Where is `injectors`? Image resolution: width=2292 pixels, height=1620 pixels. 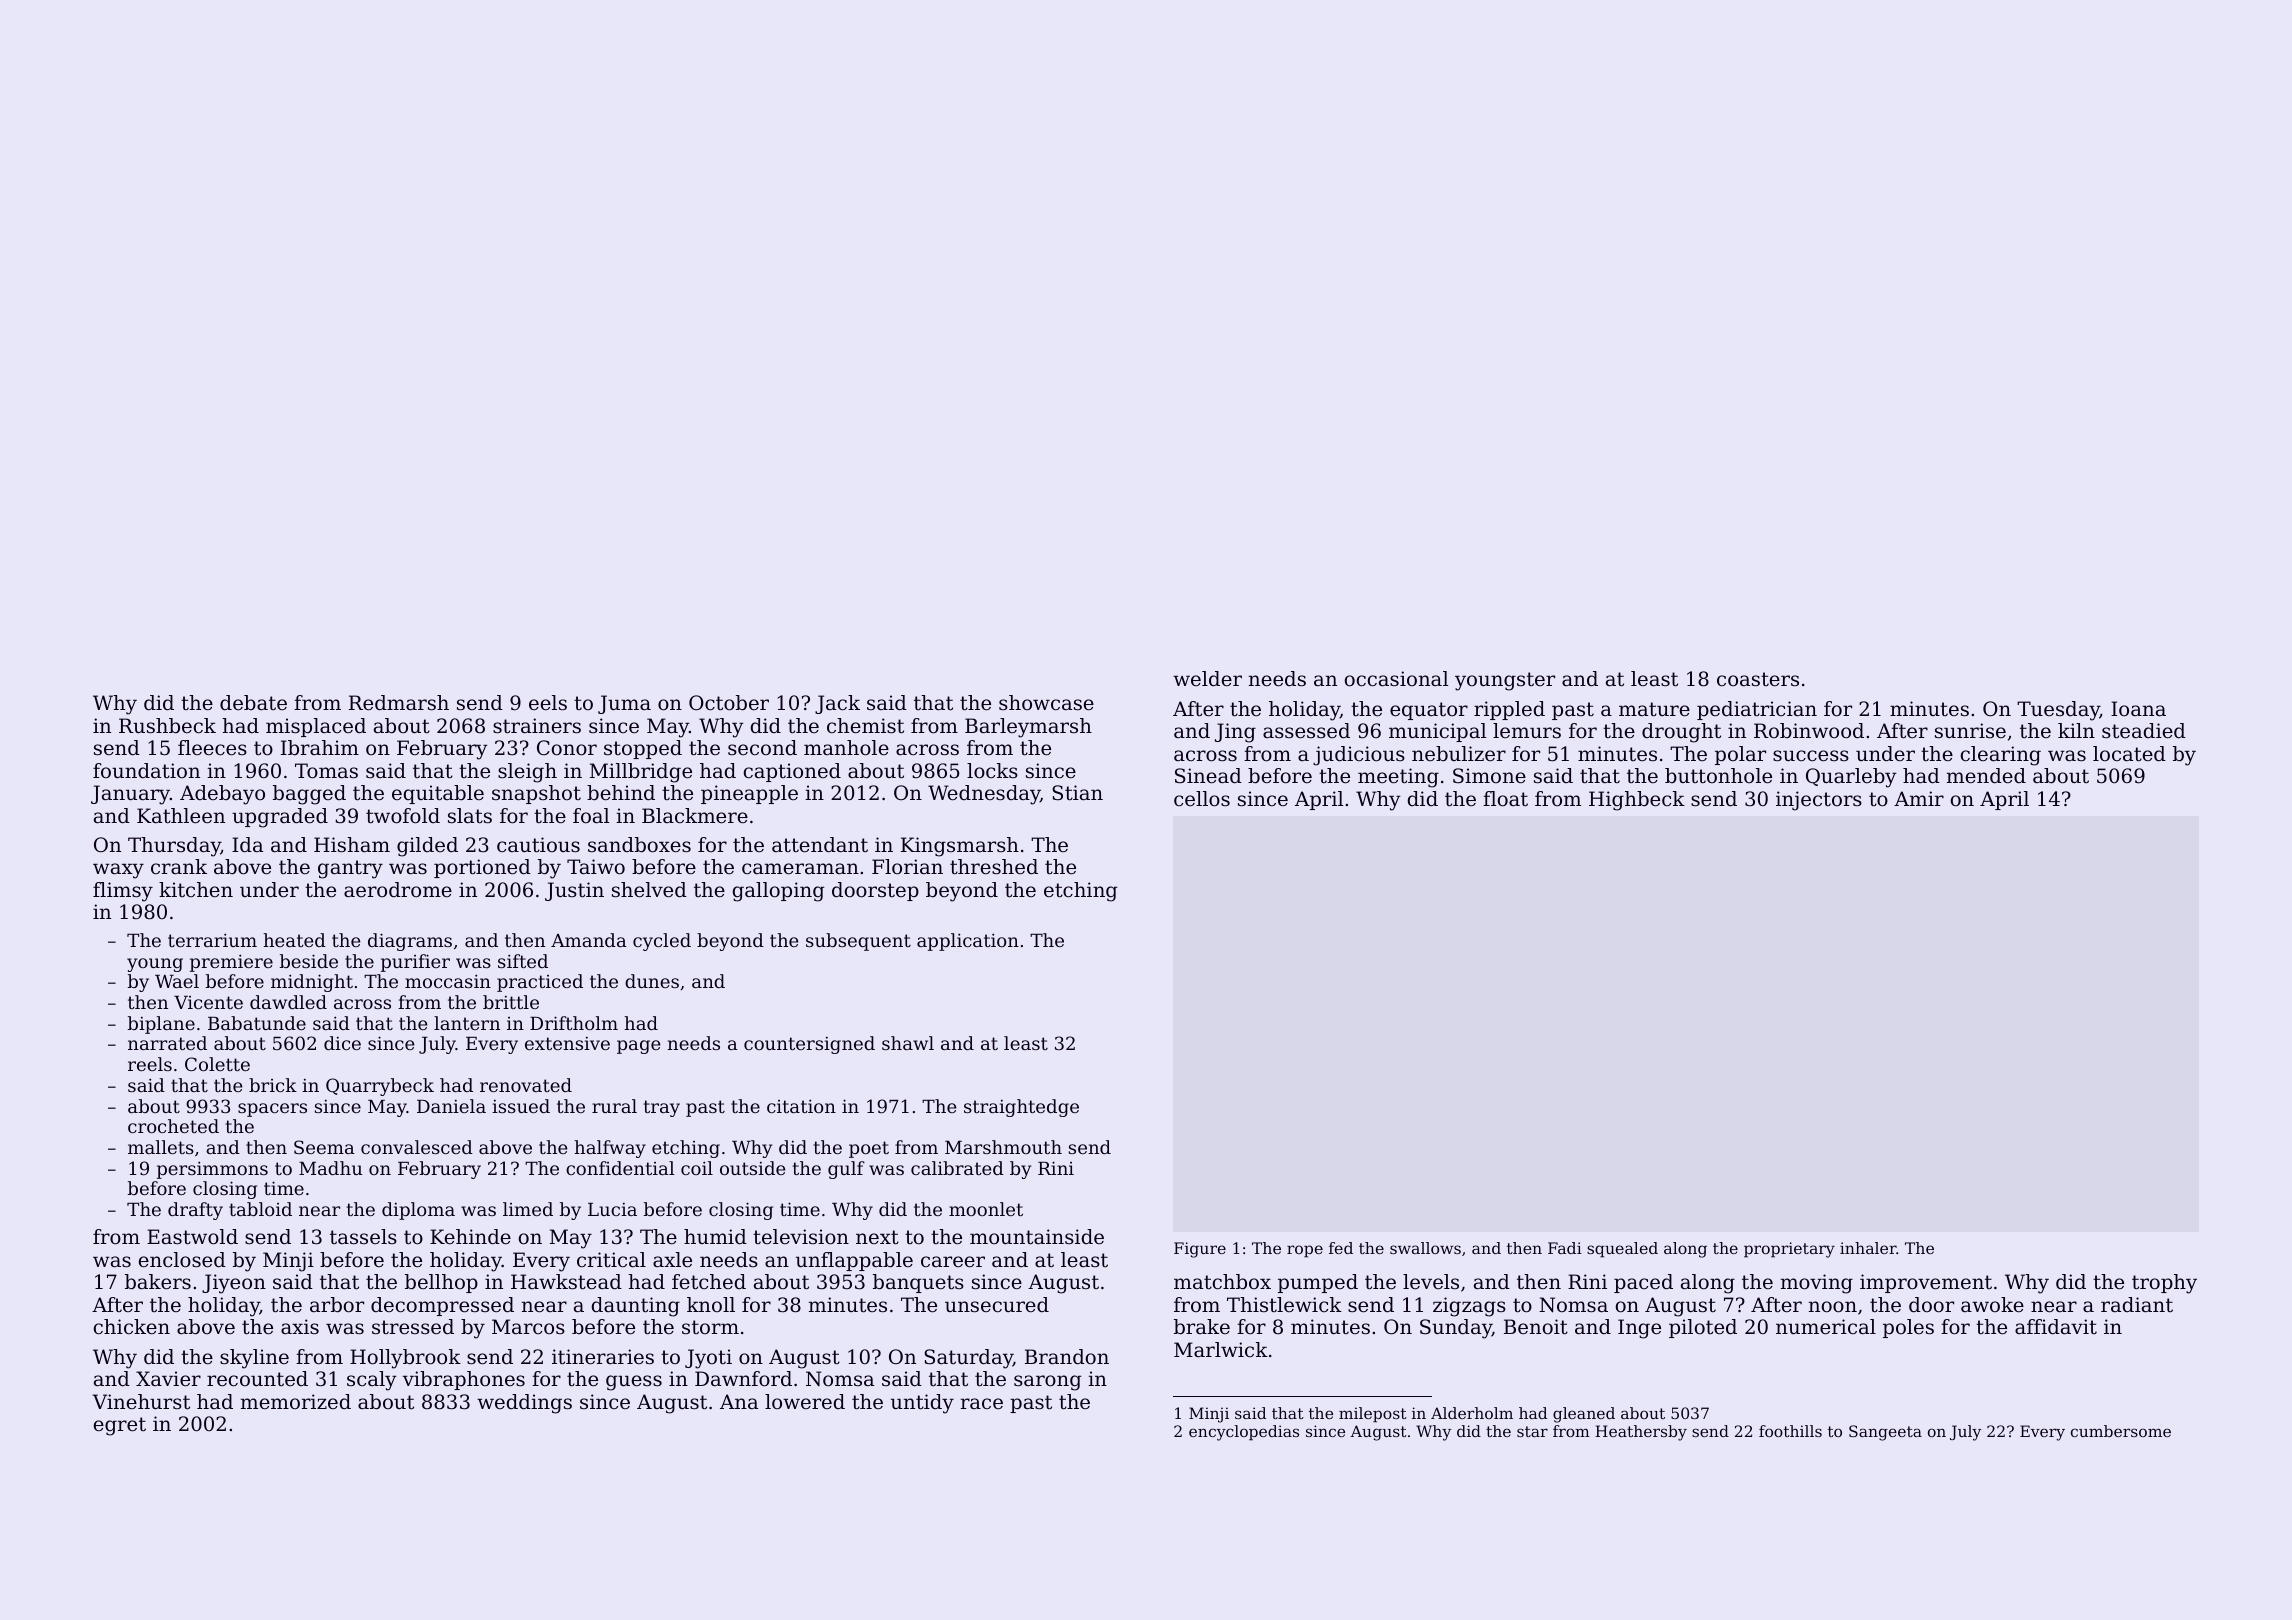
injectors is located at coordinates (1819, 801).
